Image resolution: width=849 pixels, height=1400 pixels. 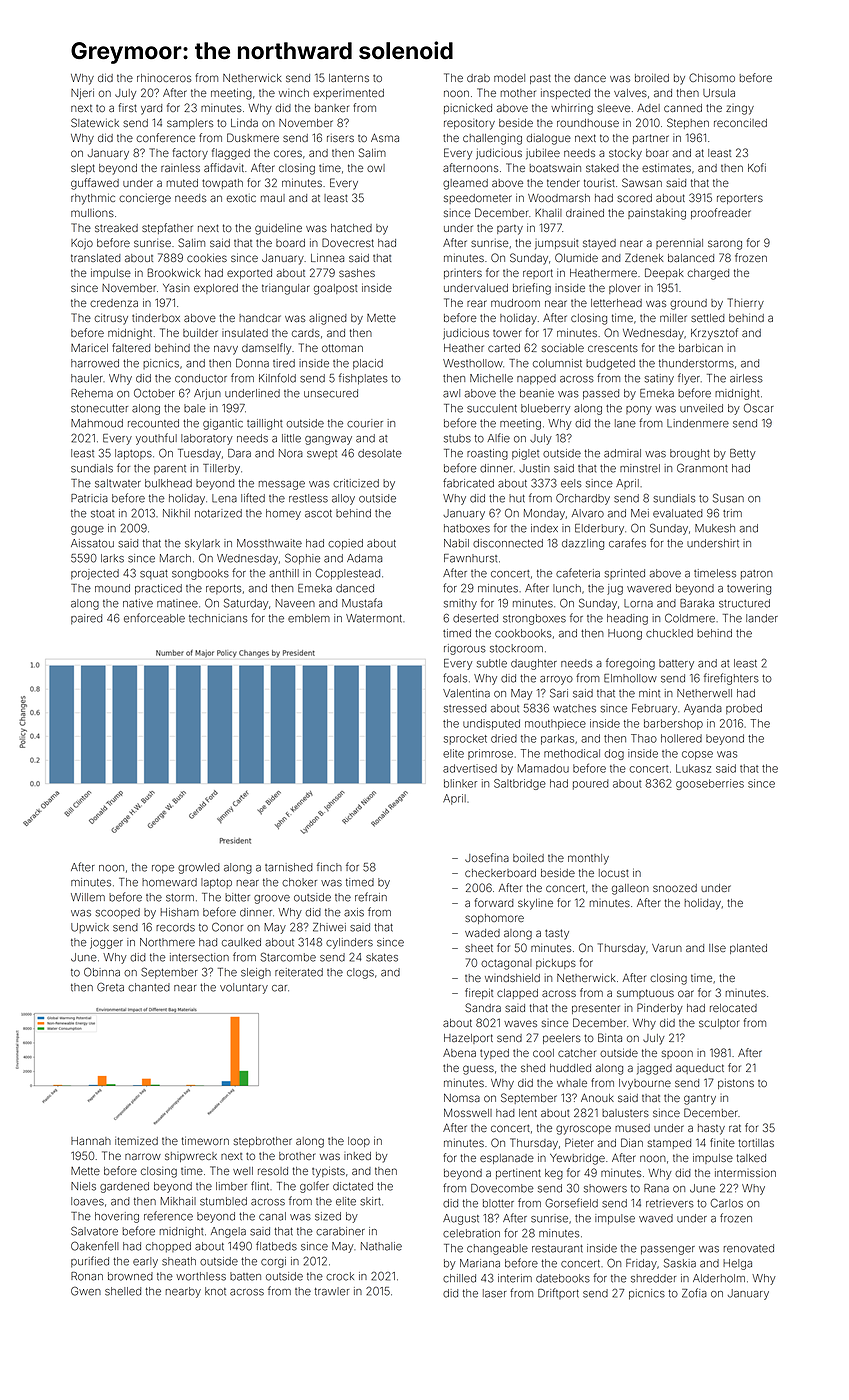 I want to click on squat, so click(x=154, y=574).
